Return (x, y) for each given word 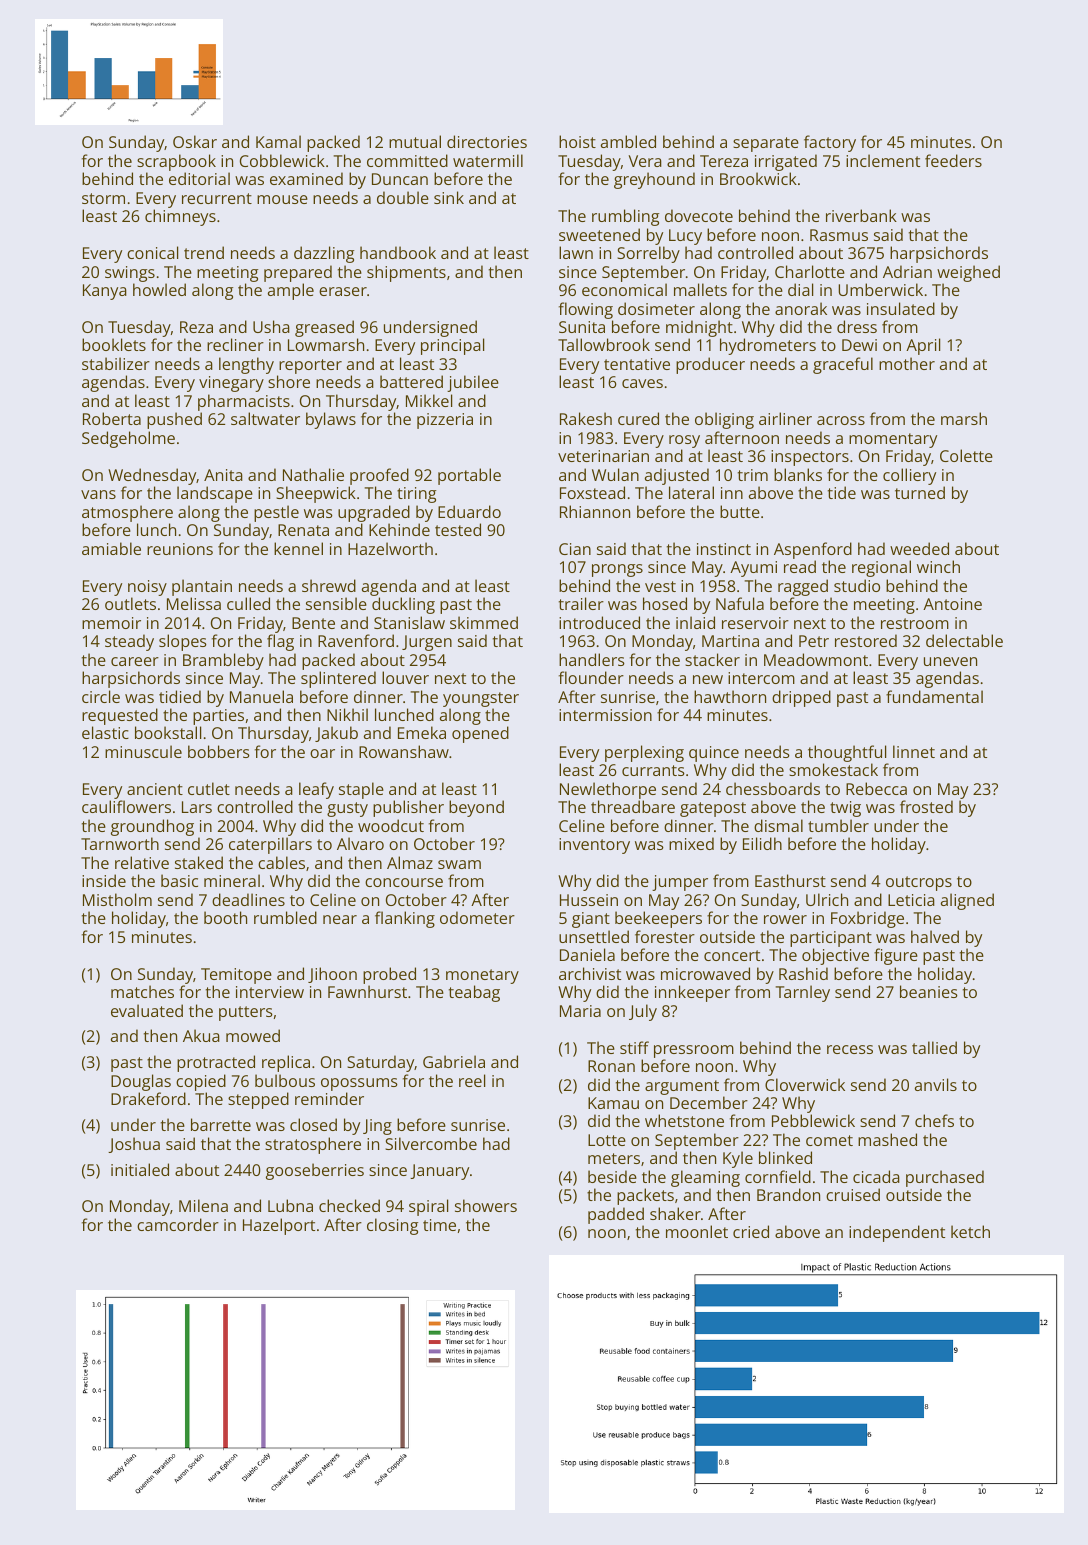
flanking (405, 919)
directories (487, 141)
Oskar (195, 141)
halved (935, 936)
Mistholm (117, 899)
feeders (953, 160)
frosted (926, 806)
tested (458, 529)
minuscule (143, 751)
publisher (408, 808)
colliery (909, 476)
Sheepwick (316, 494)
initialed (140, 1169)
